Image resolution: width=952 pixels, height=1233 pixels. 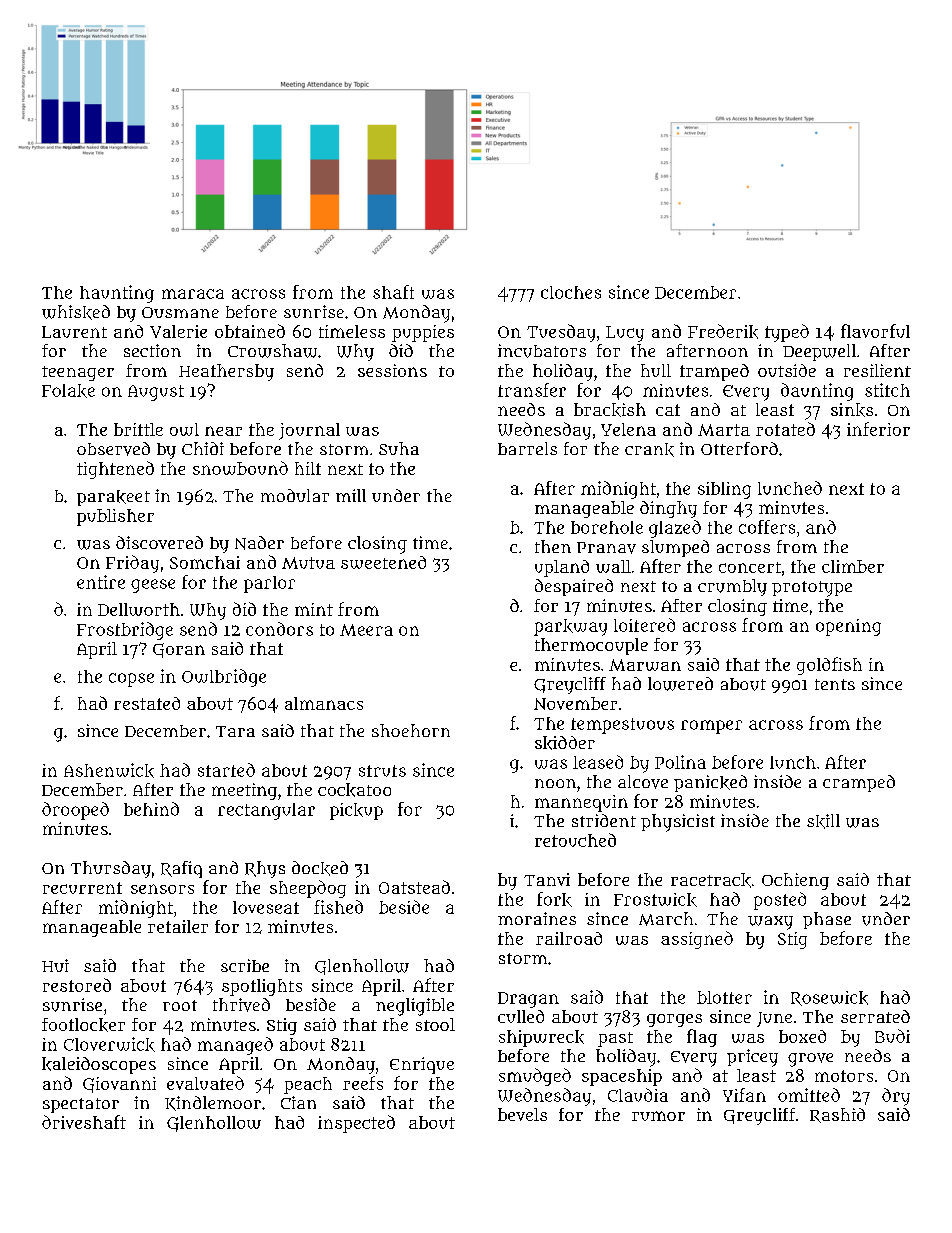 What do you see at coordinates (875, 331) in the screenshot?
I see `flavorful` at bounding box center [875, 331].
